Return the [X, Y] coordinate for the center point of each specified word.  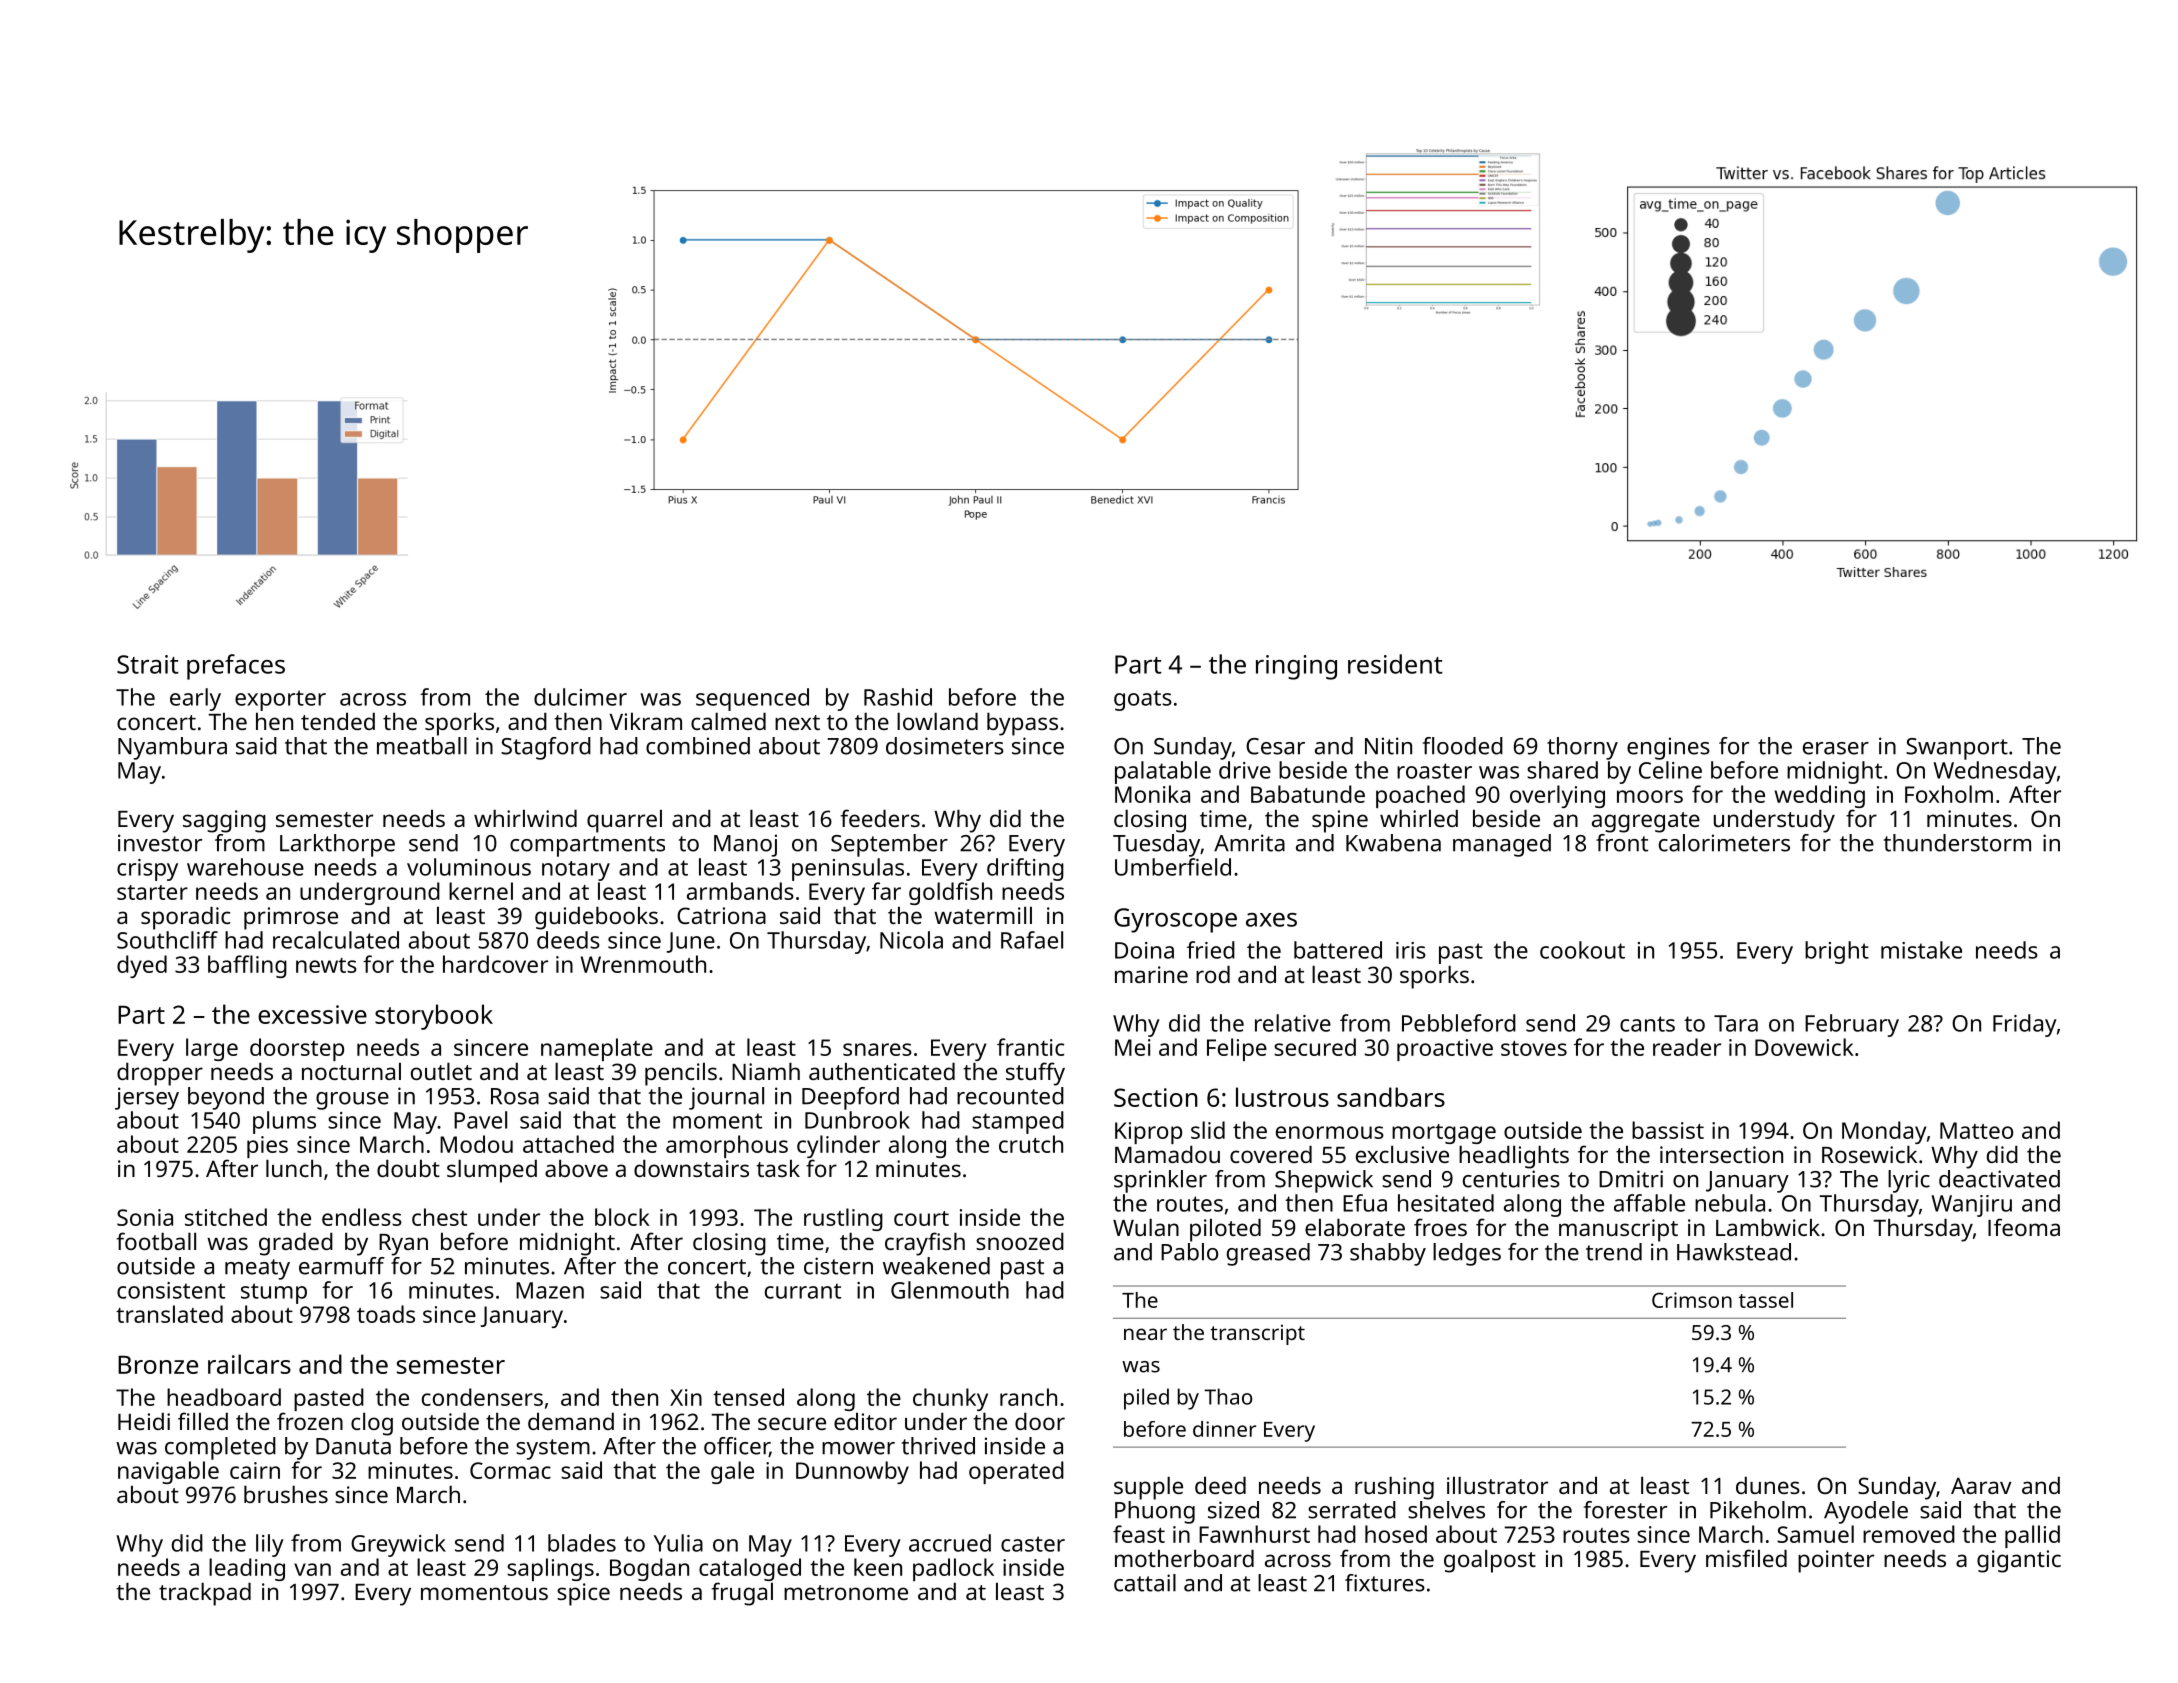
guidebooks [596, 918]
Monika [1152, 794]
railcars [249, 1364]
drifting [1025, 869]
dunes [1768, 1485]
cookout [1582, 950]
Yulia [678, 1543]
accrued [950, 1543]
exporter [280, 700]
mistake [1921, 950]
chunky [950, 1399]
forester [1625, 1510]
